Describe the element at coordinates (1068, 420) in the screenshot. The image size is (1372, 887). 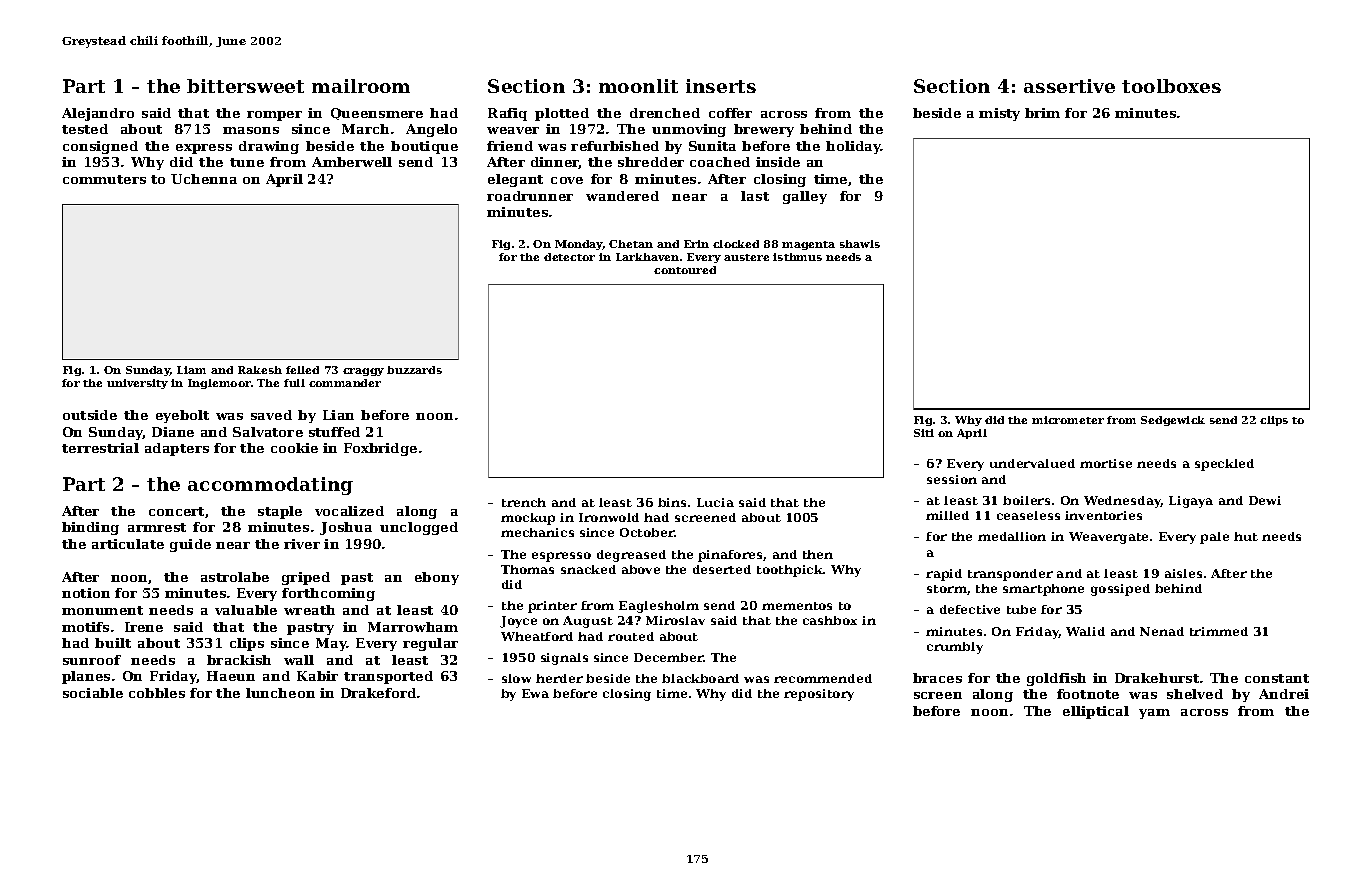
I see `micrometer` at that location.
